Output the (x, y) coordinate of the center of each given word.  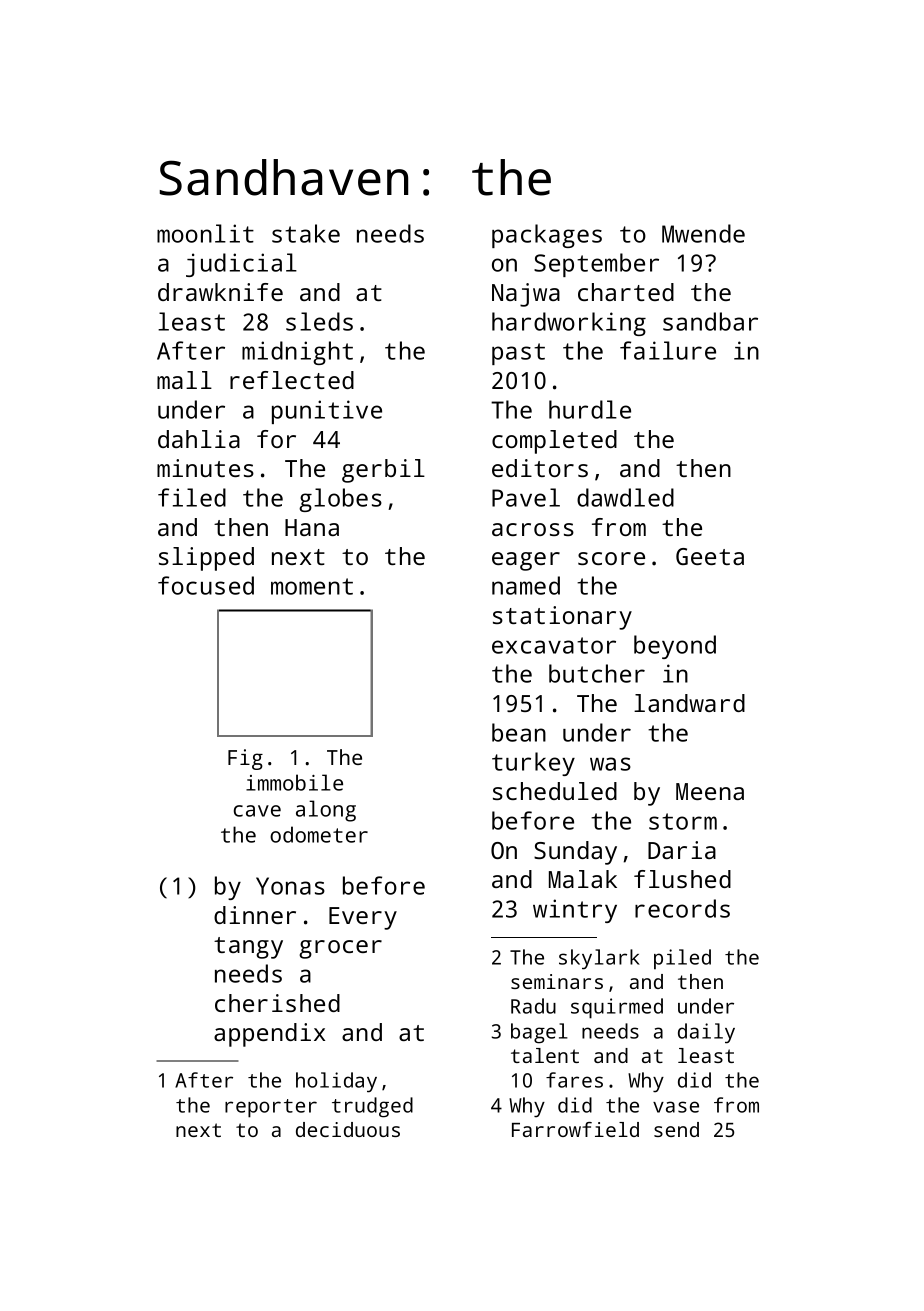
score (611, 558)
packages (547, 236)
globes (340, 500)
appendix (269, 1035)
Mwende (703, 233)
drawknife (220, 292)
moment (312, 586)
